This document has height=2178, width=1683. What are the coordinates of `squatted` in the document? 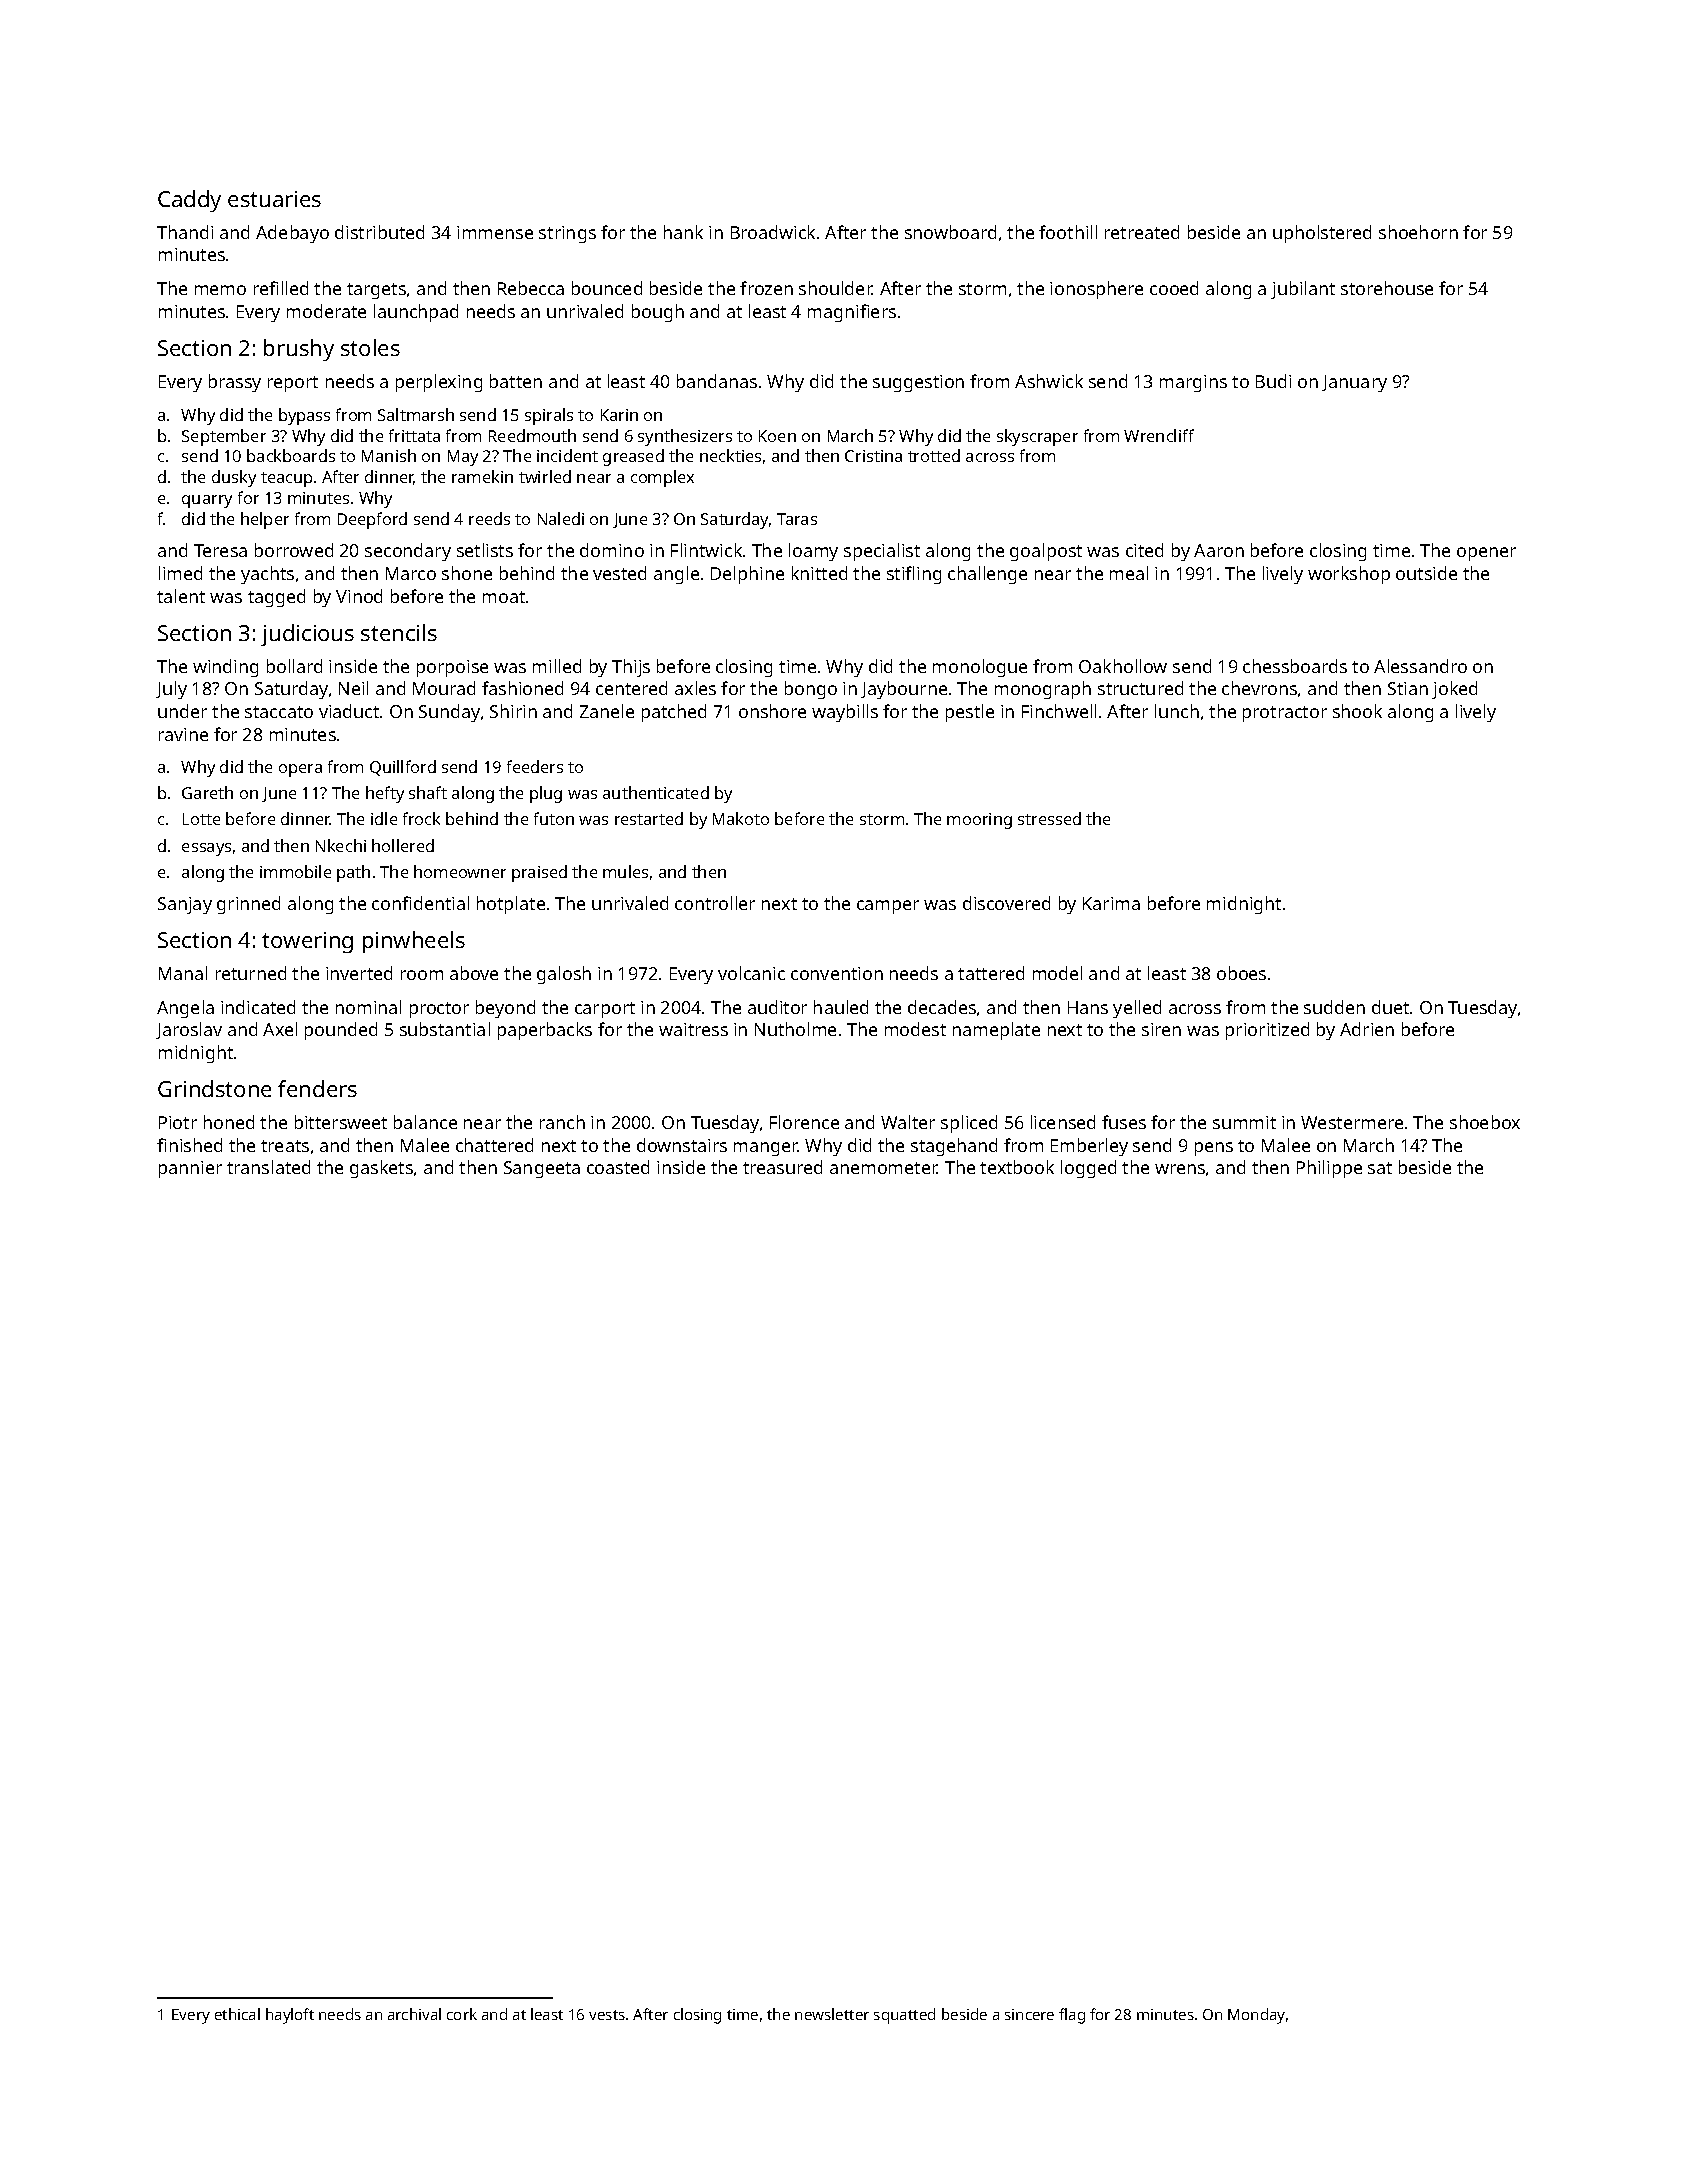 It's located at (904, 2016).
